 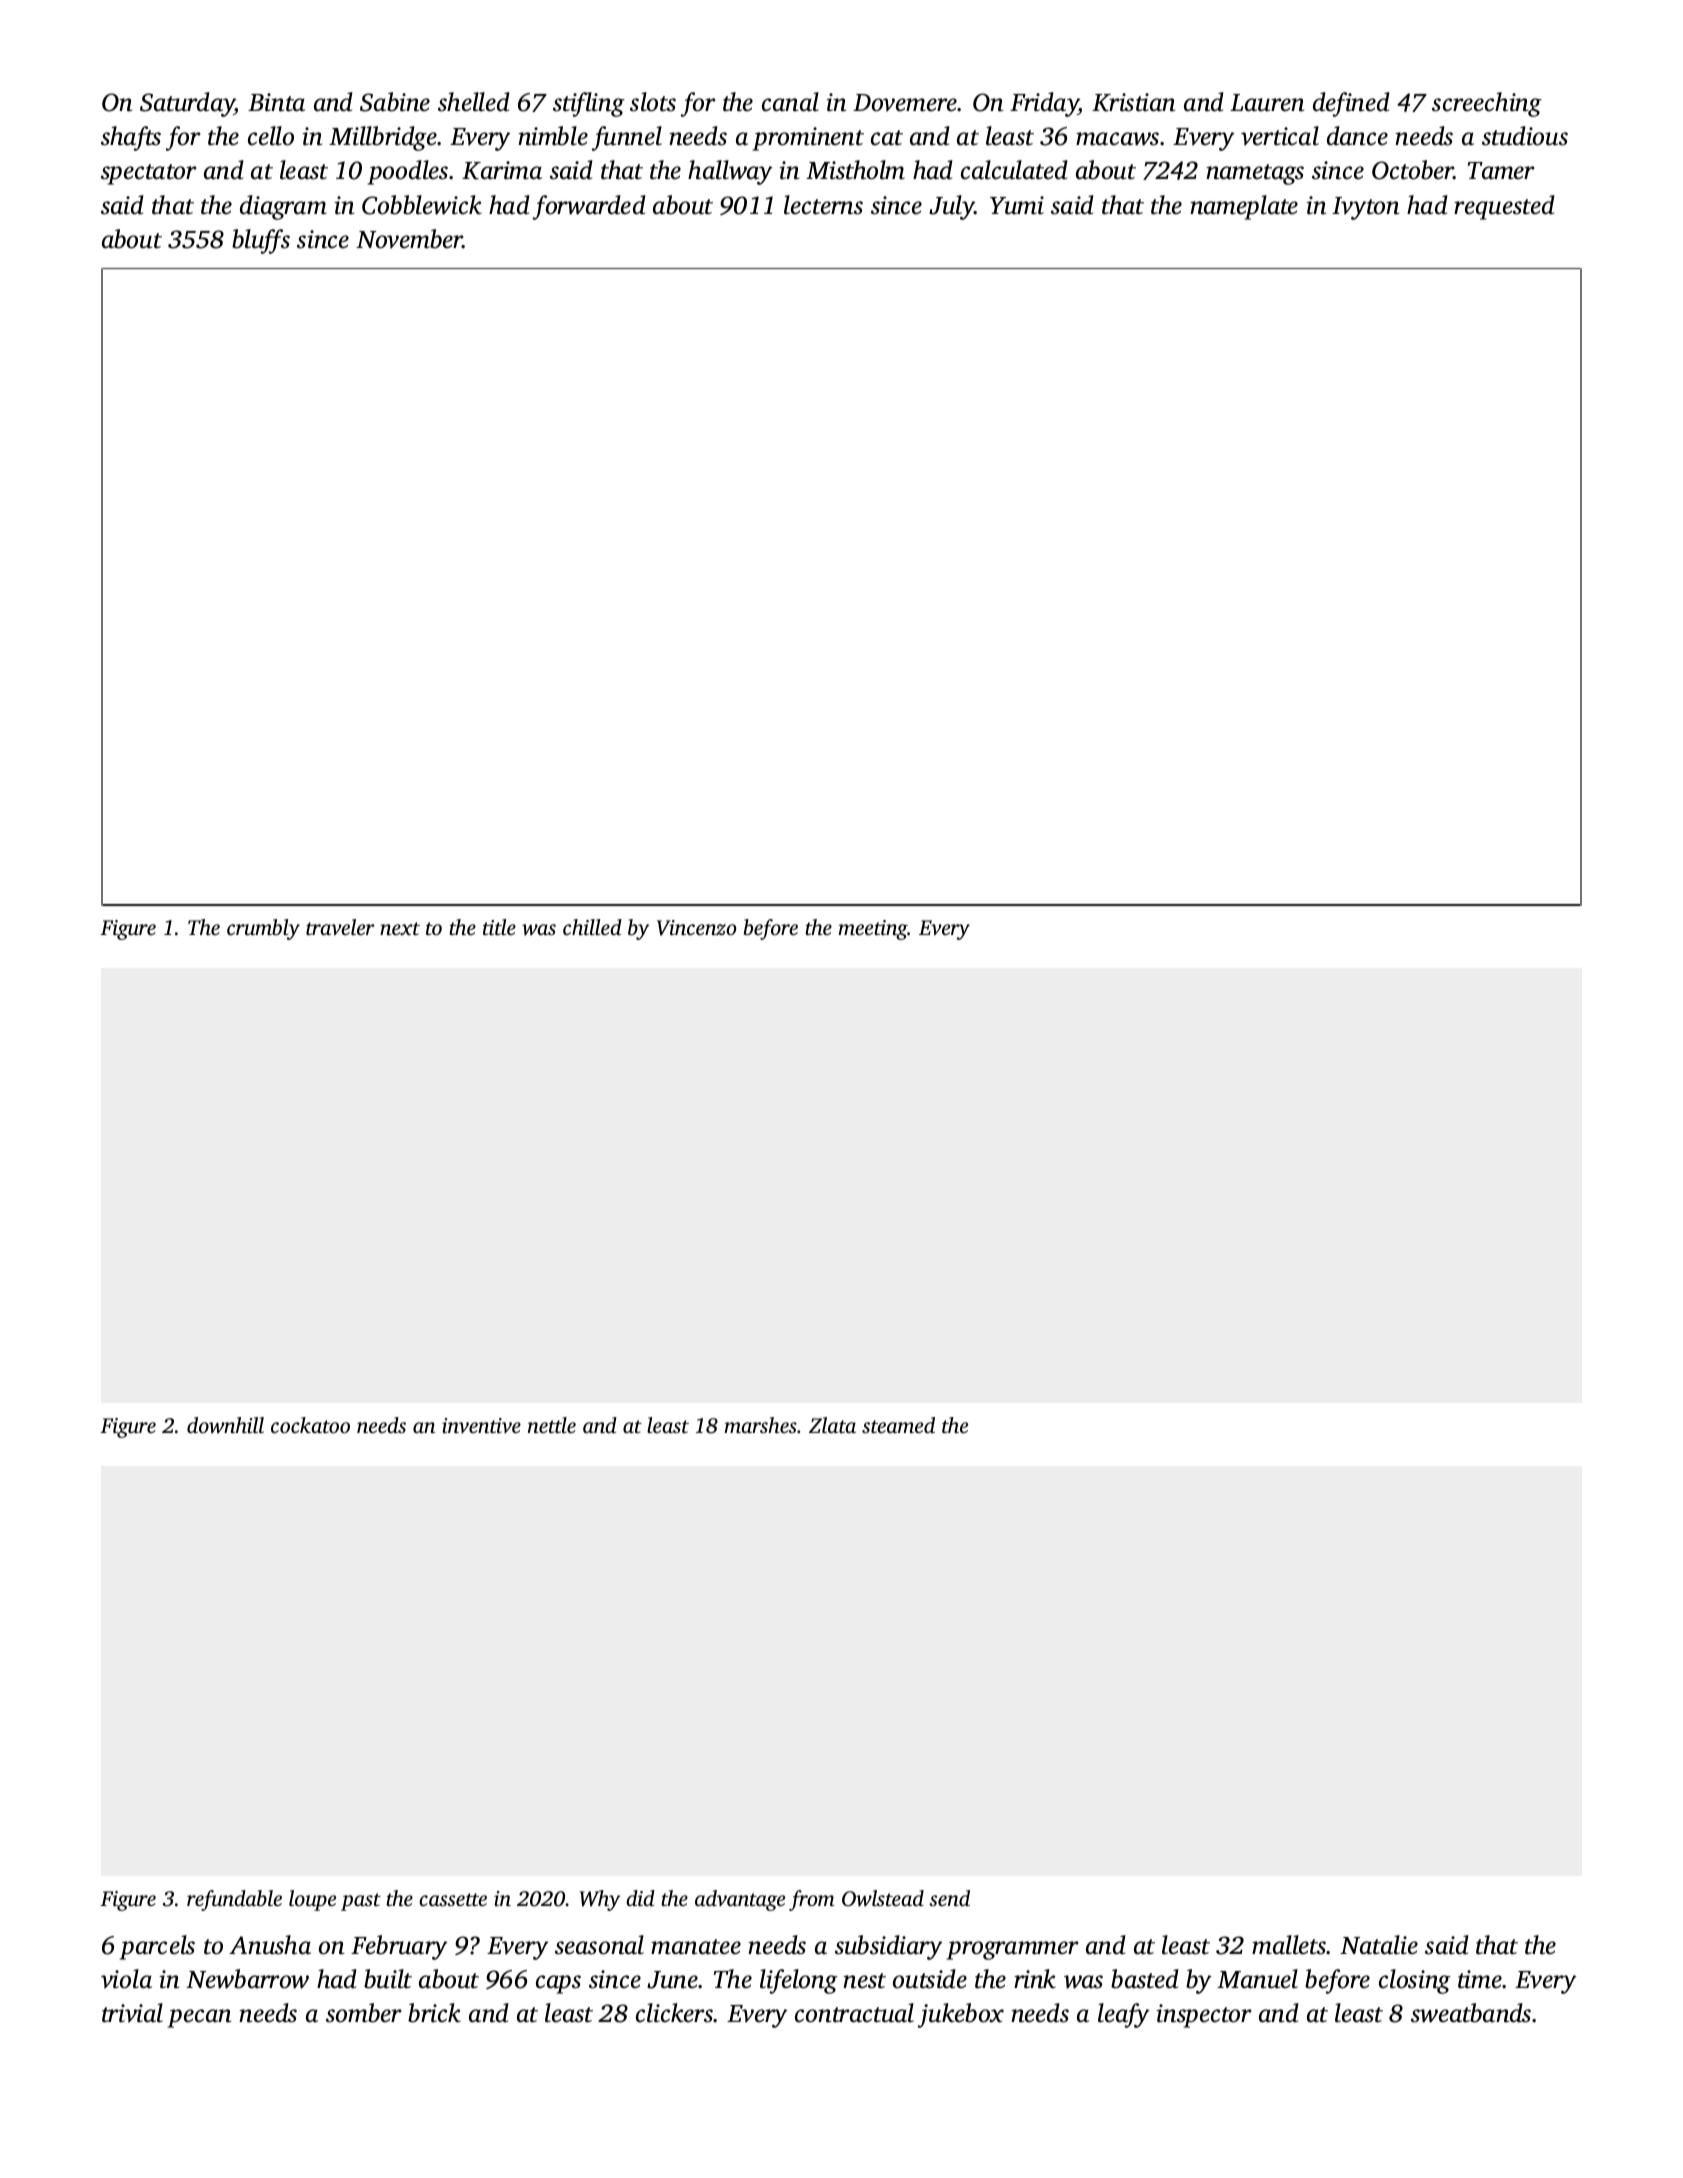 I want to click on traveler, so click(x=340, y=927).
